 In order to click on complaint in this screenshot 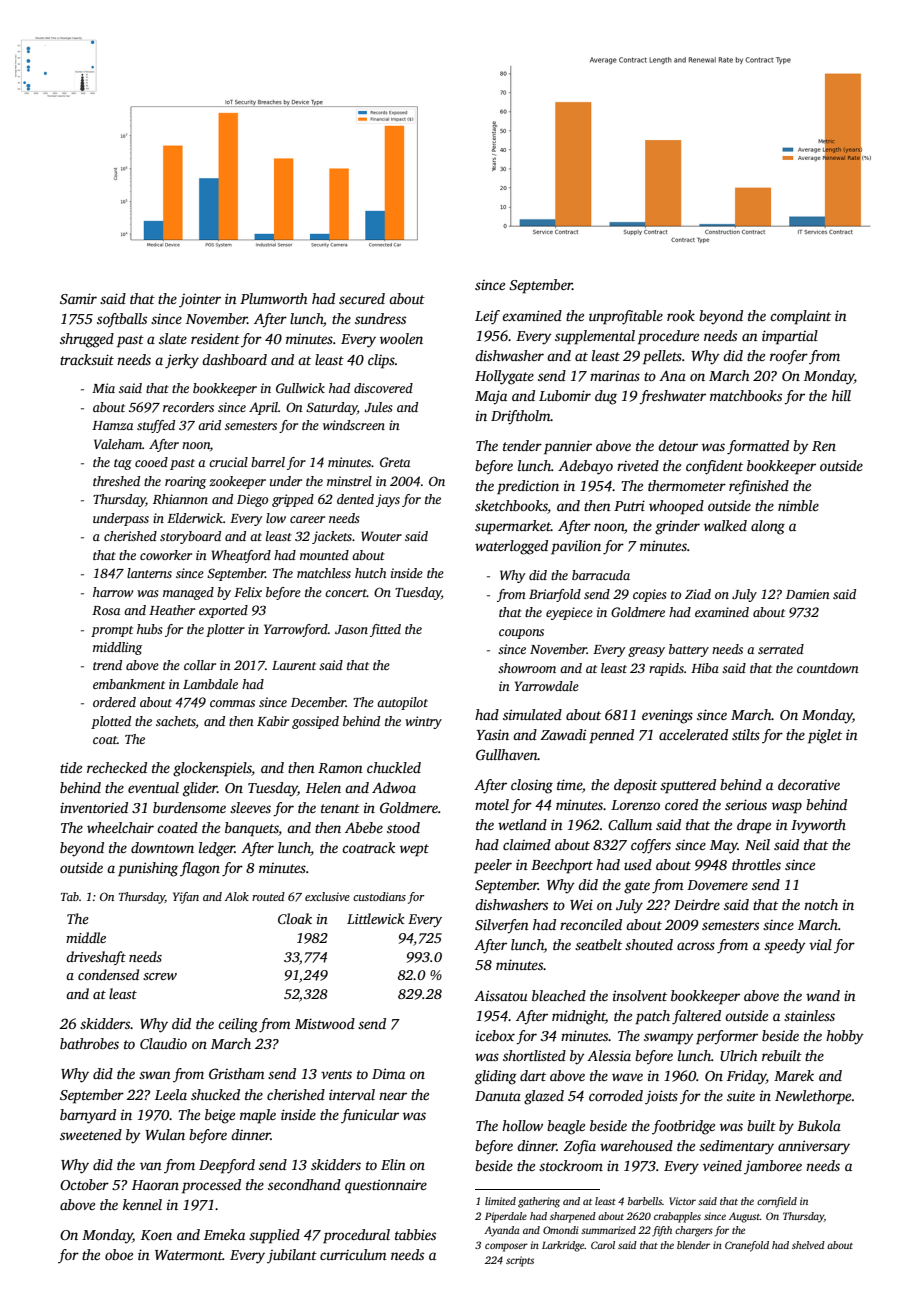, I will do `click(800, 317)`.
